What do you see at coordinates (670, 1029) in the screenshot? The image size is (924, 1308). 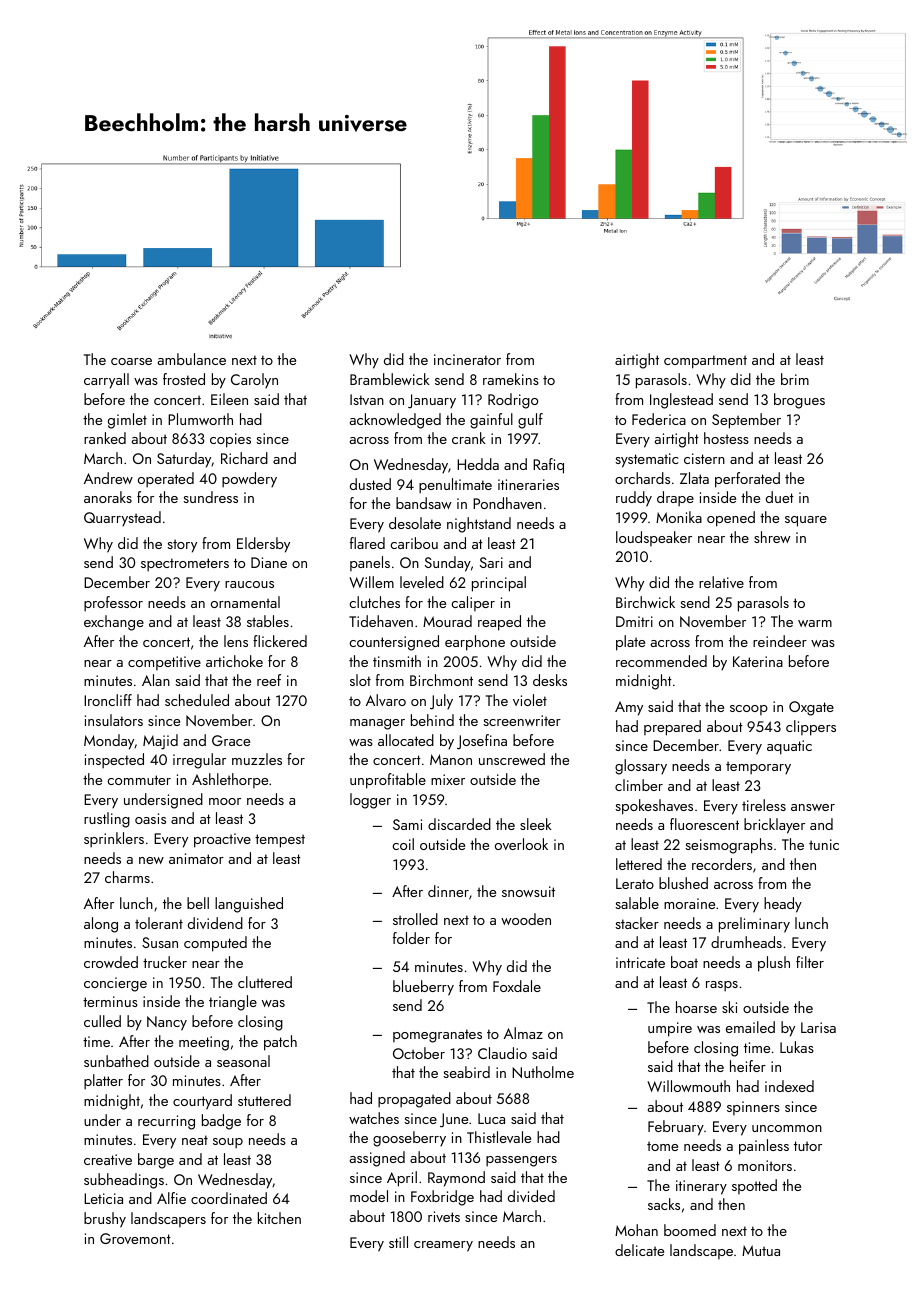 I see `umpire` at bounding box center [670, 1029].
